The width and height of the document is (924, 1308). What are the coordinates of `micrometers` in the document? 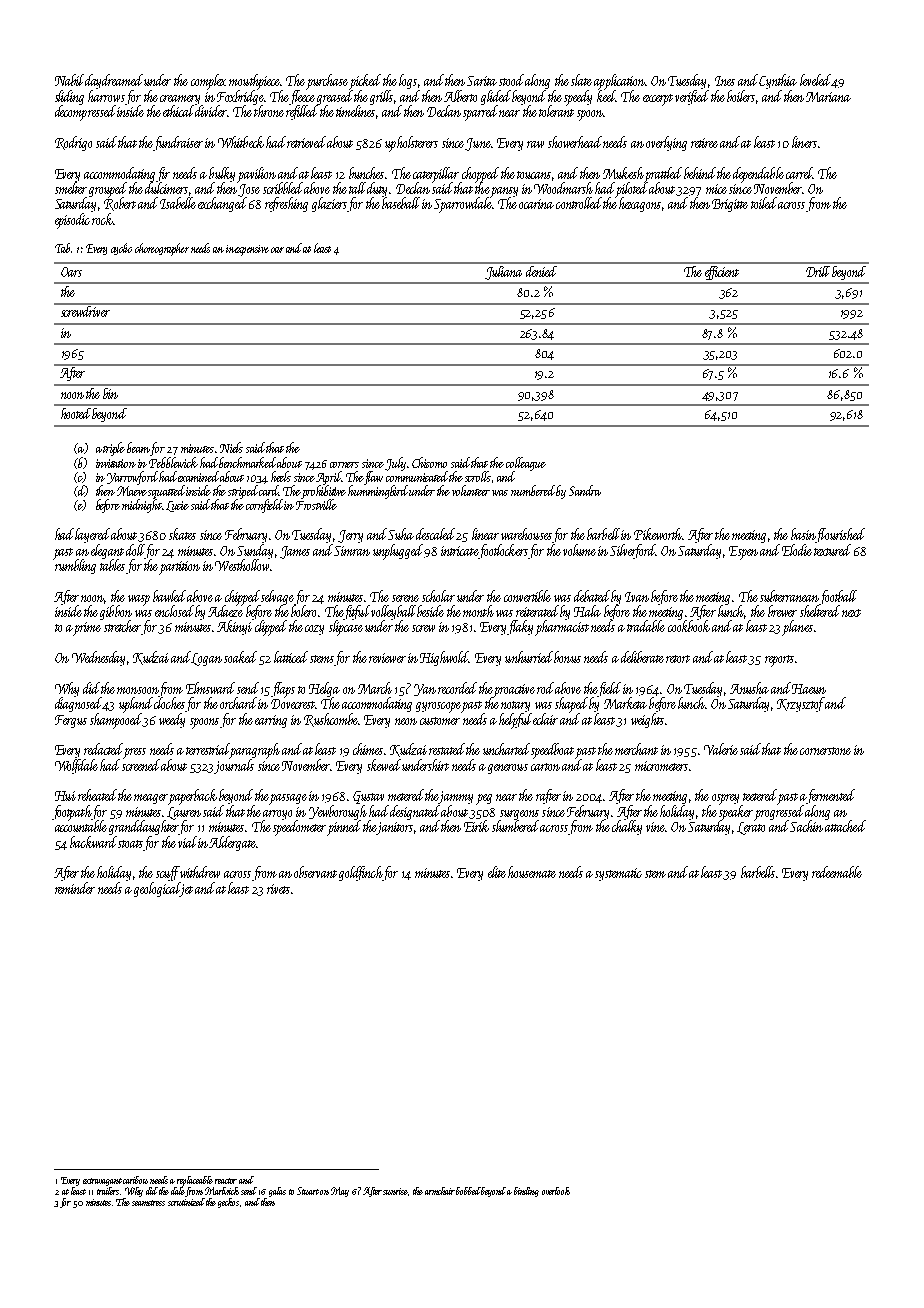 It's located at (661, 766).
